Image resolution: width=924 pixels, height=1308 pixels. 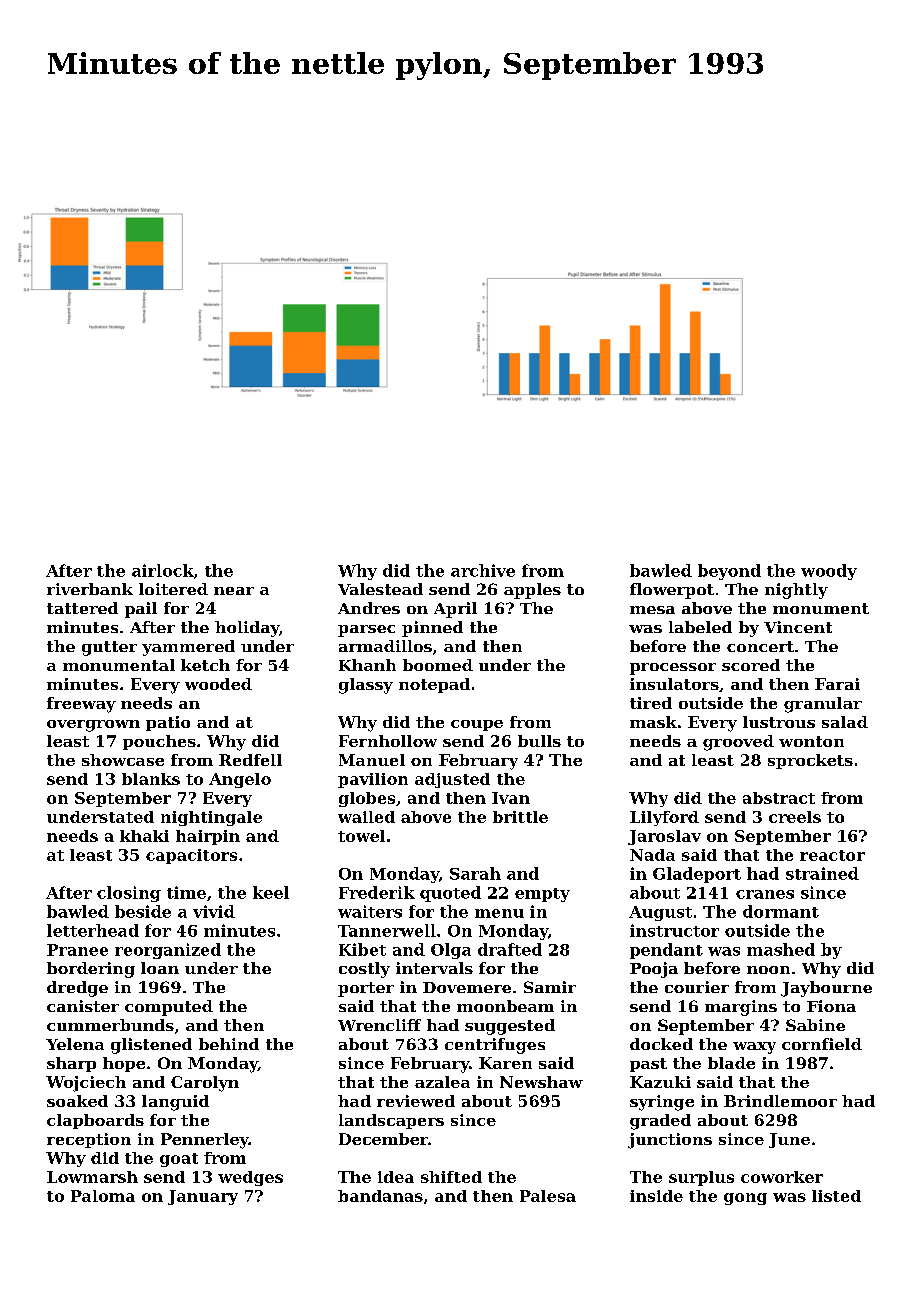 What do you see at coordinates (143, 911) in the screenshot?
I see `beside` at bounding box center [143, 911].
